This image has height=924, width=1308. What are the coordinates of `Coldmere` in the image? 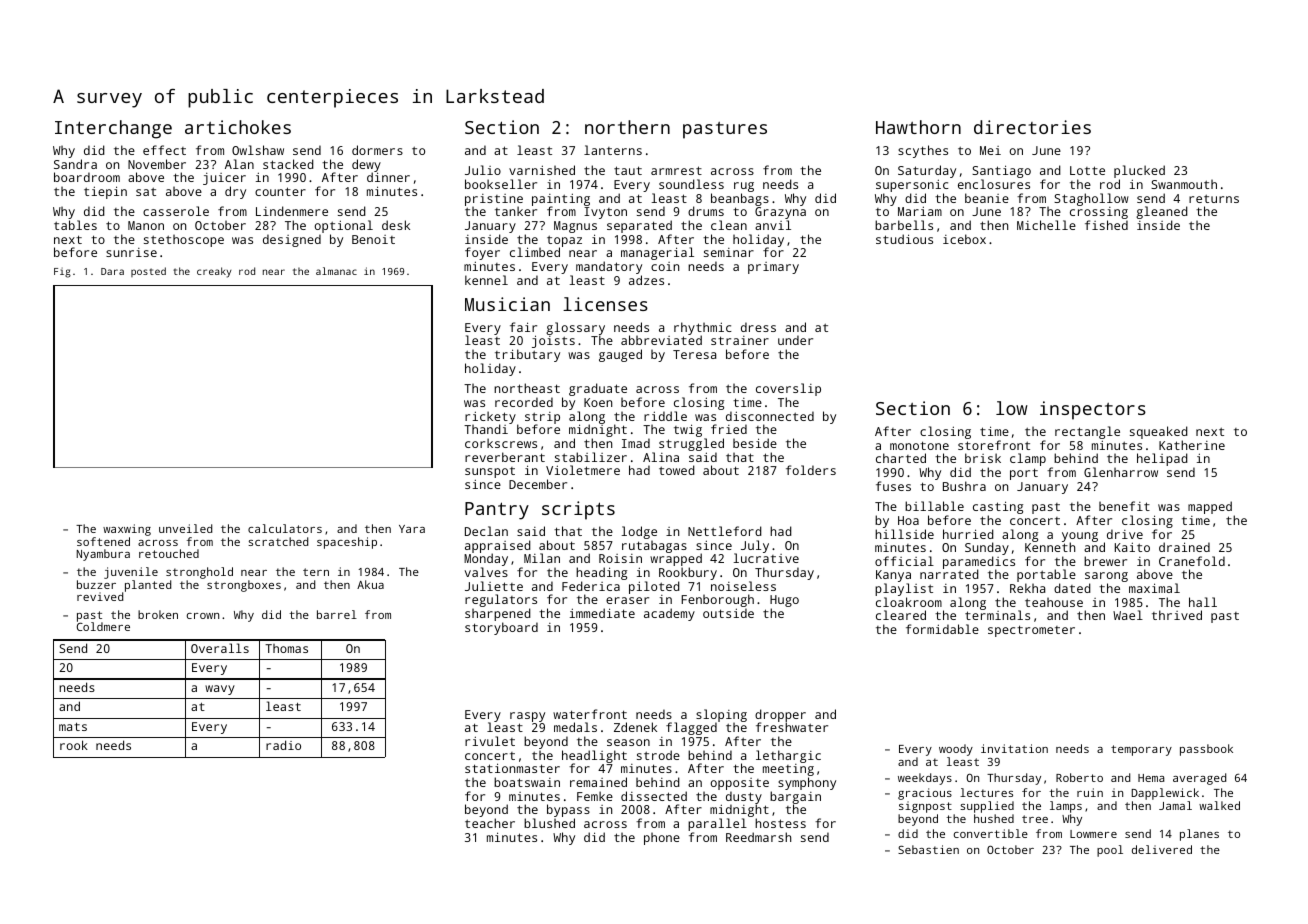 It's located at (103, 627).
